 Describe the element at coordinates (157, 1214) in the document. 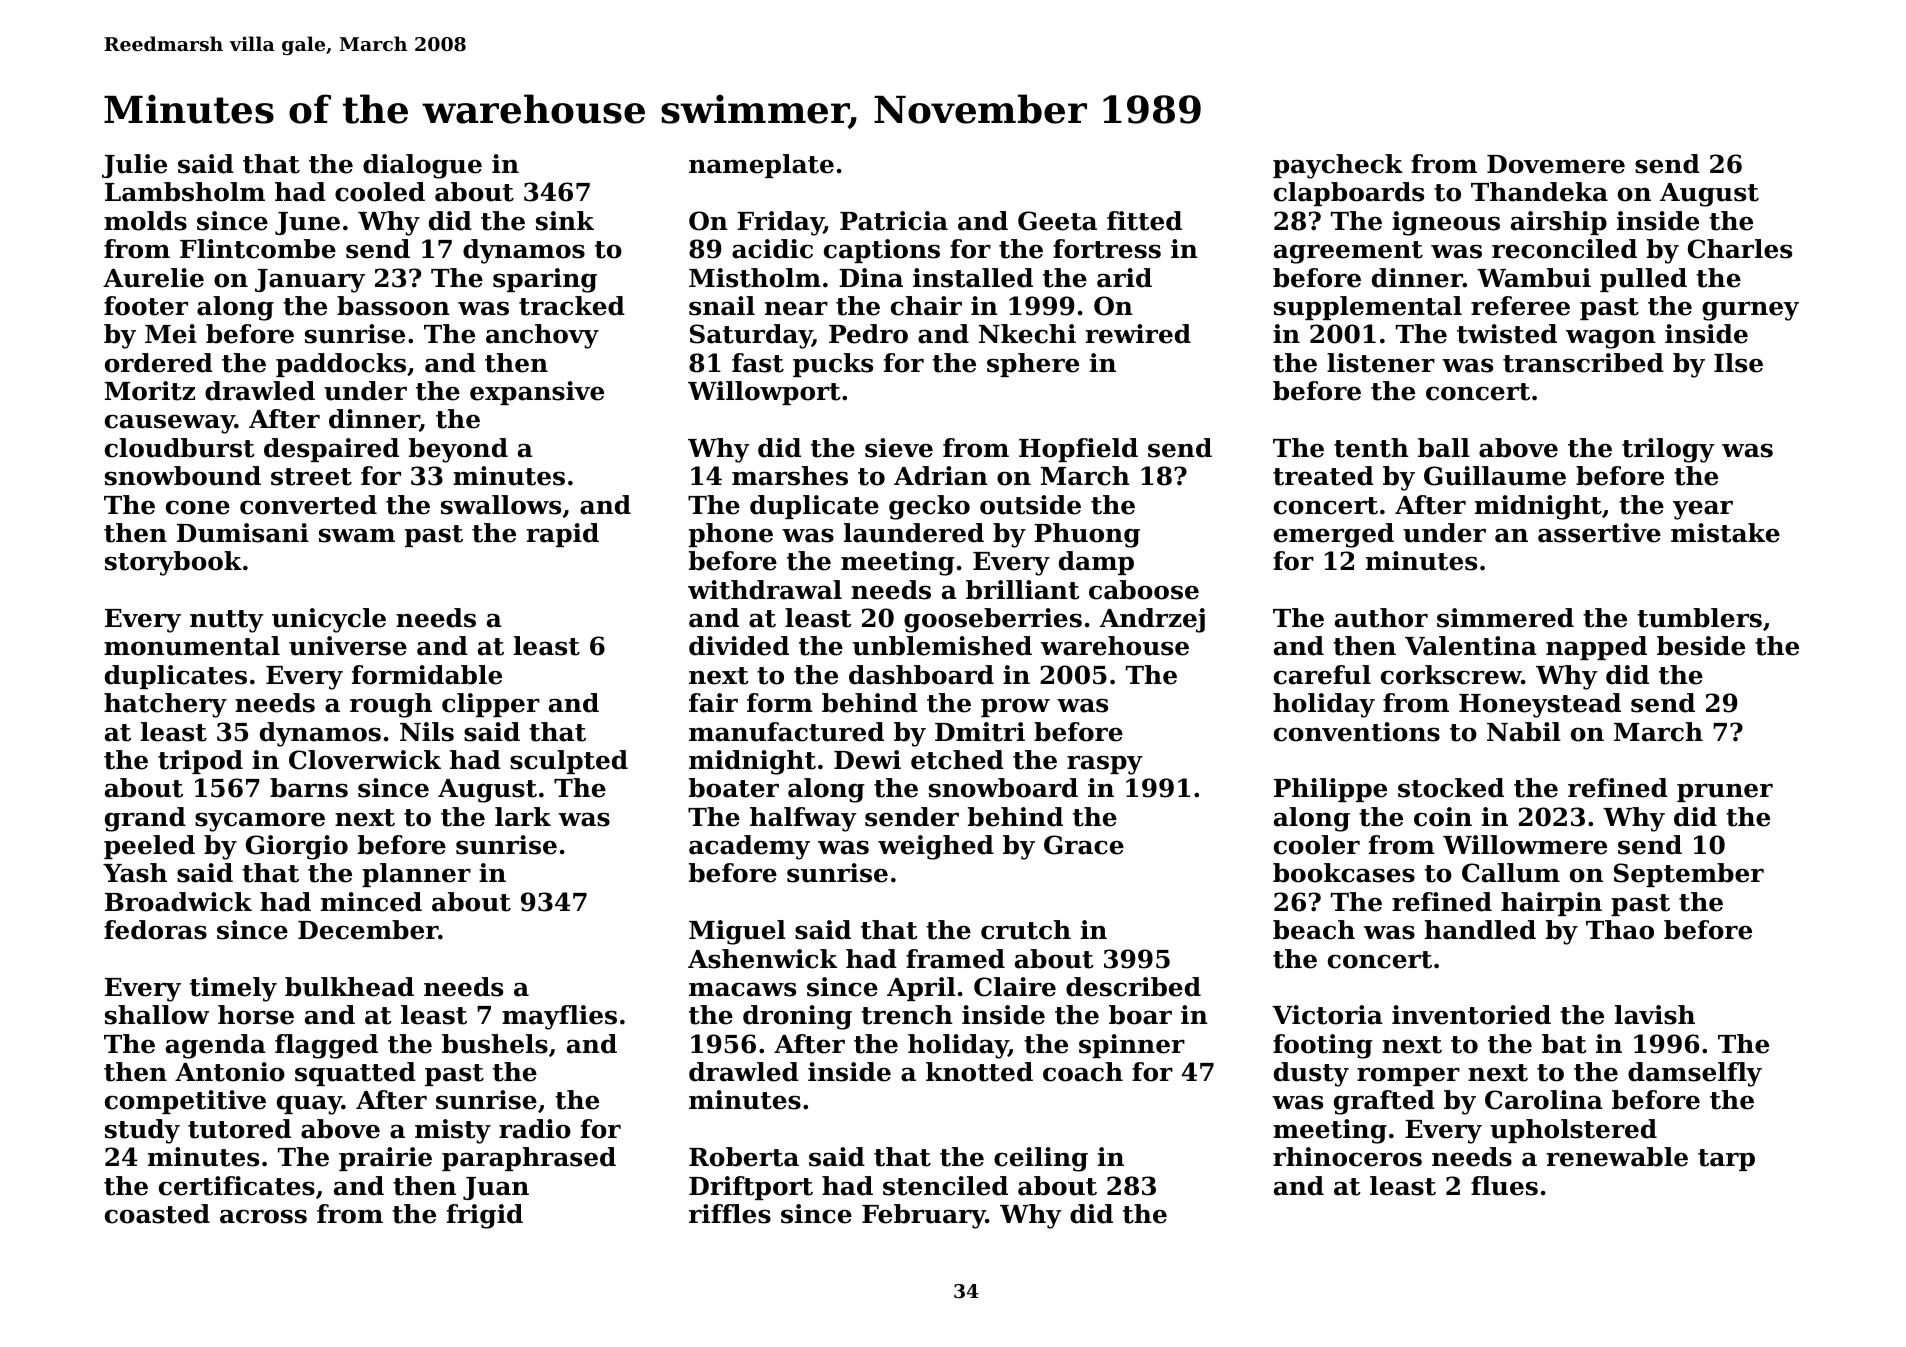

I see `coasted` at that location.
